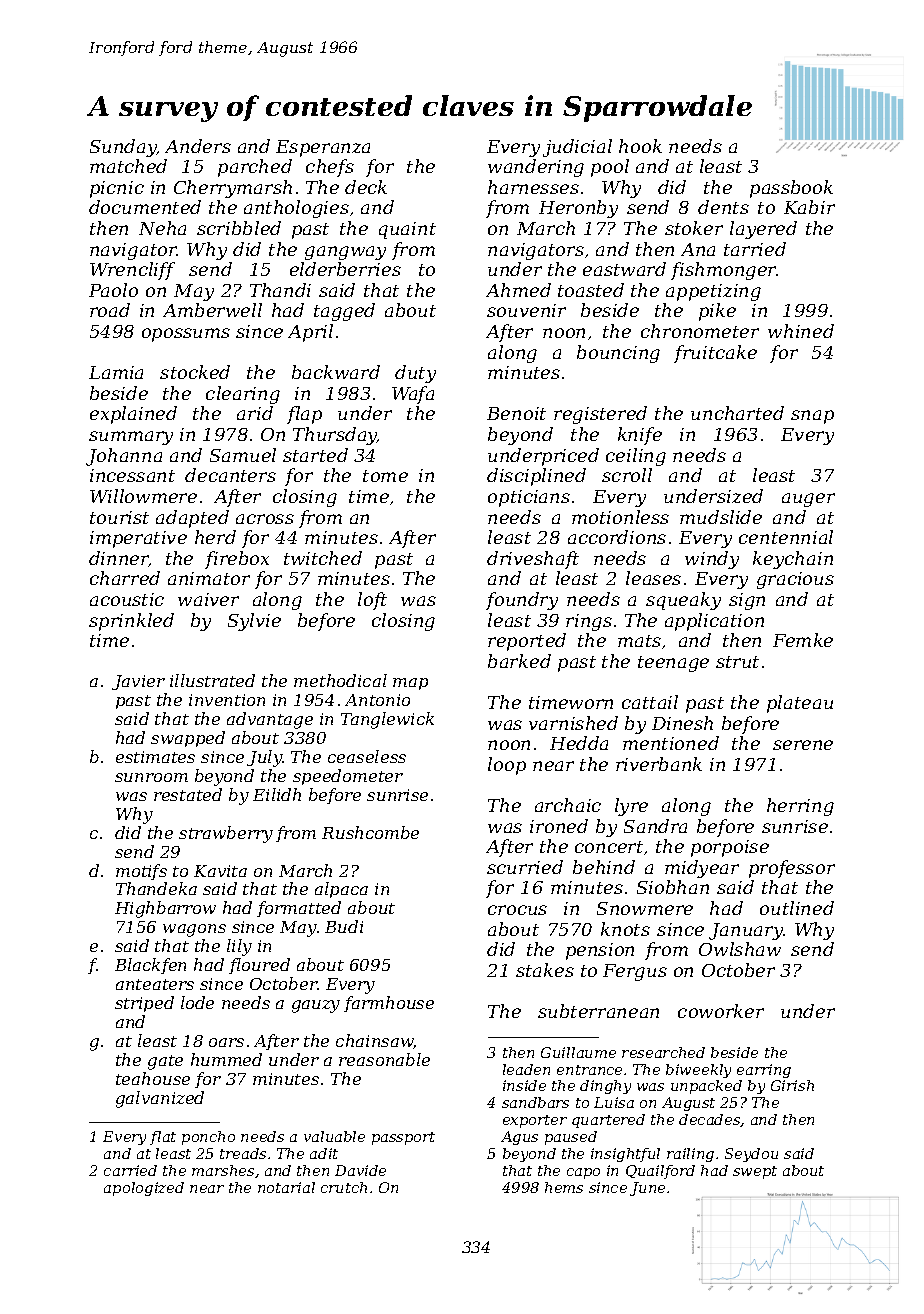 The image size is (924, 1314). What do you see at coordinates (280, 290) in the screenshot?
I see `Thandi` at bounding box center [280, 290].
